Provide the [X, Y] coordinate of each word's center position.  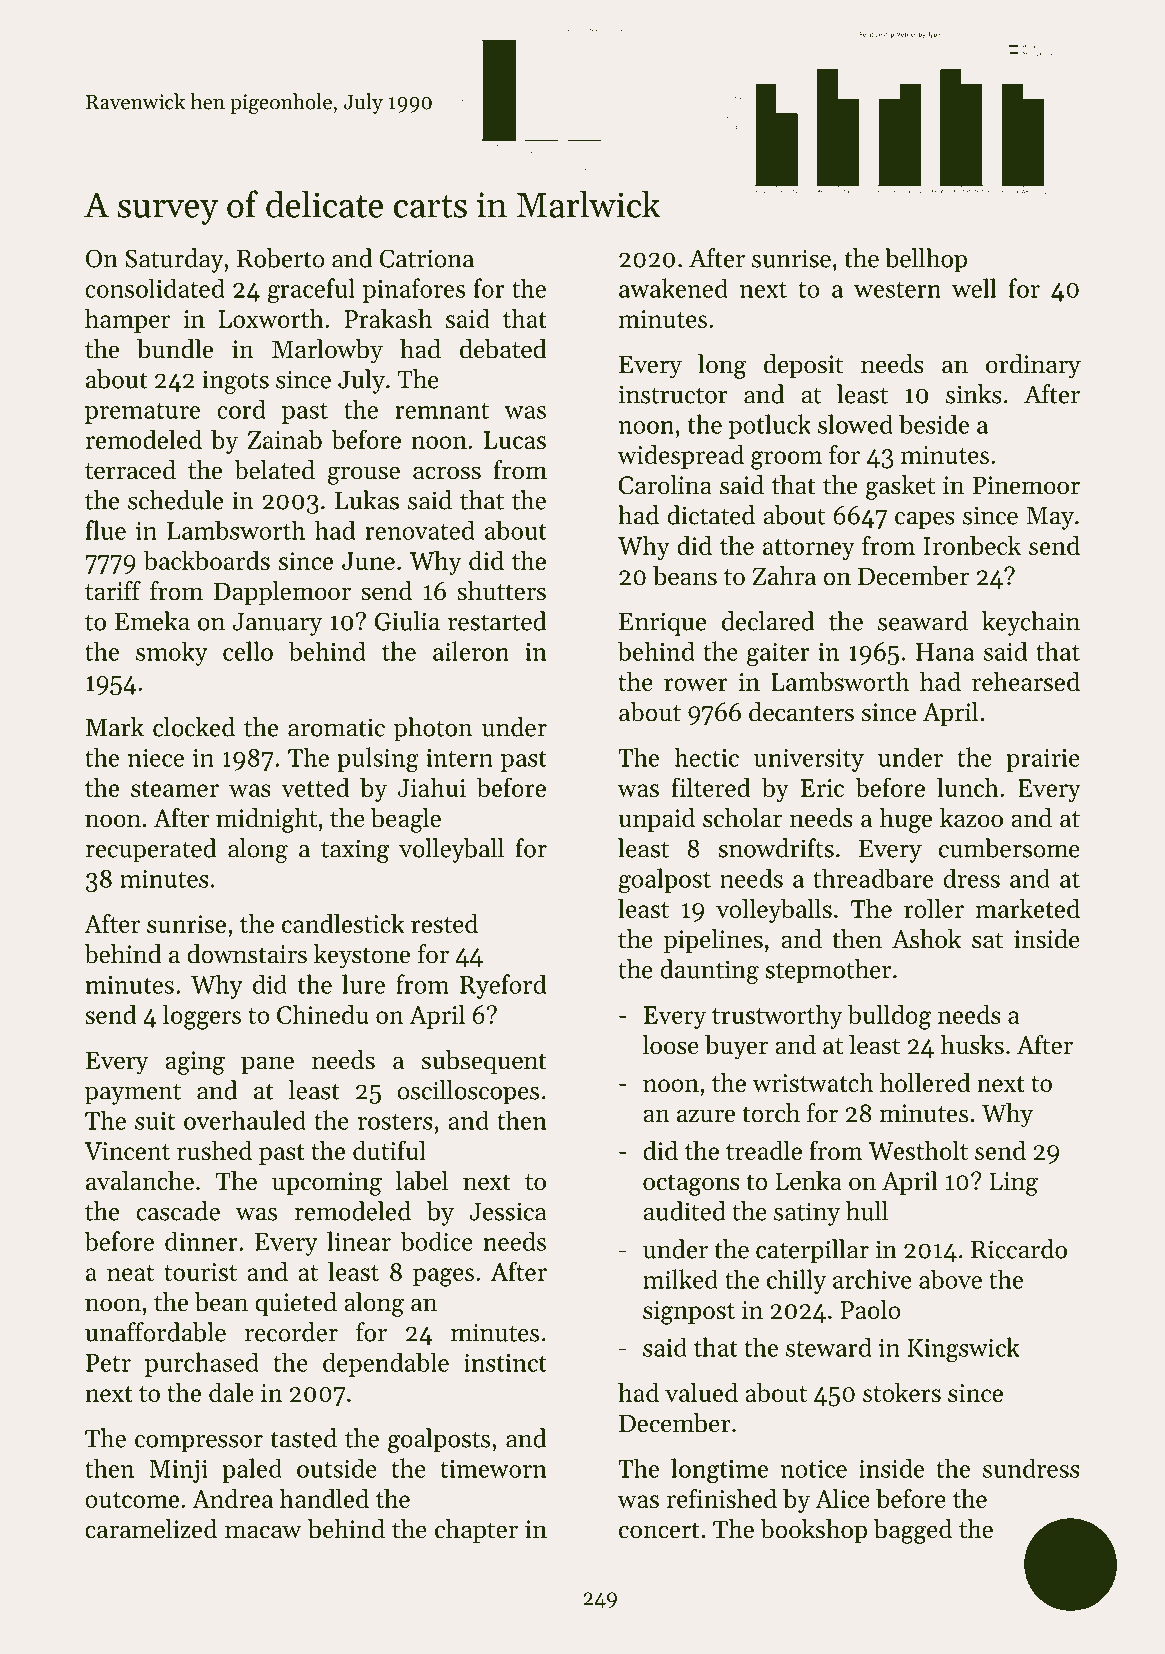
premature [142, 413]
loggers [202, 1017]
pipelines [713, 941]
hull [867, 1211]
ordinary [1033, 366]
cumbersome [1009, 848]
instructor [673, 394]
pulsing [378, 760]
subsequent [484, 1062]
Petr [108, 1363]
